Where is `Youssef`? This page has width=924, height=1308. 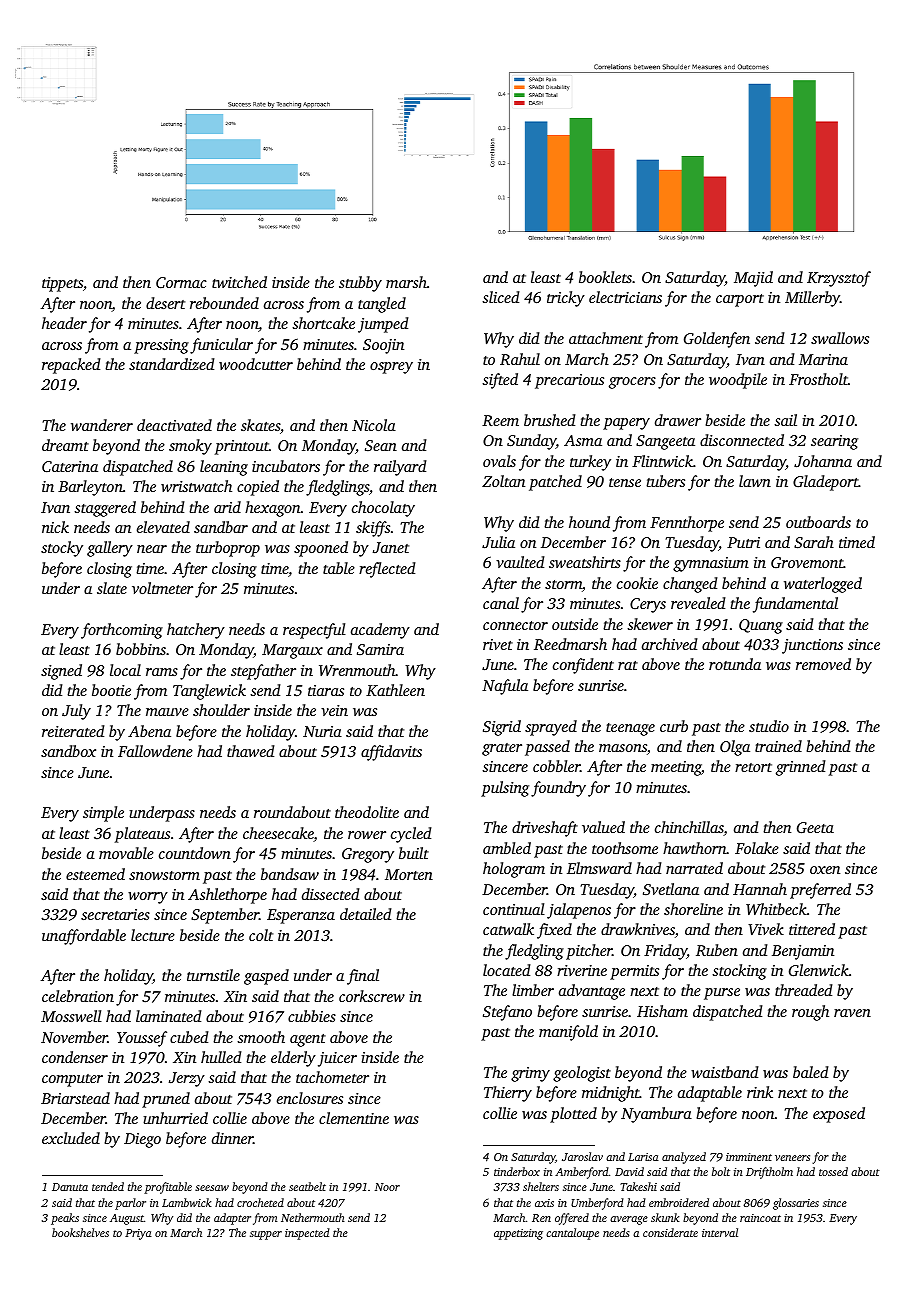
Youssef is located at coordinates (142, 1039).
